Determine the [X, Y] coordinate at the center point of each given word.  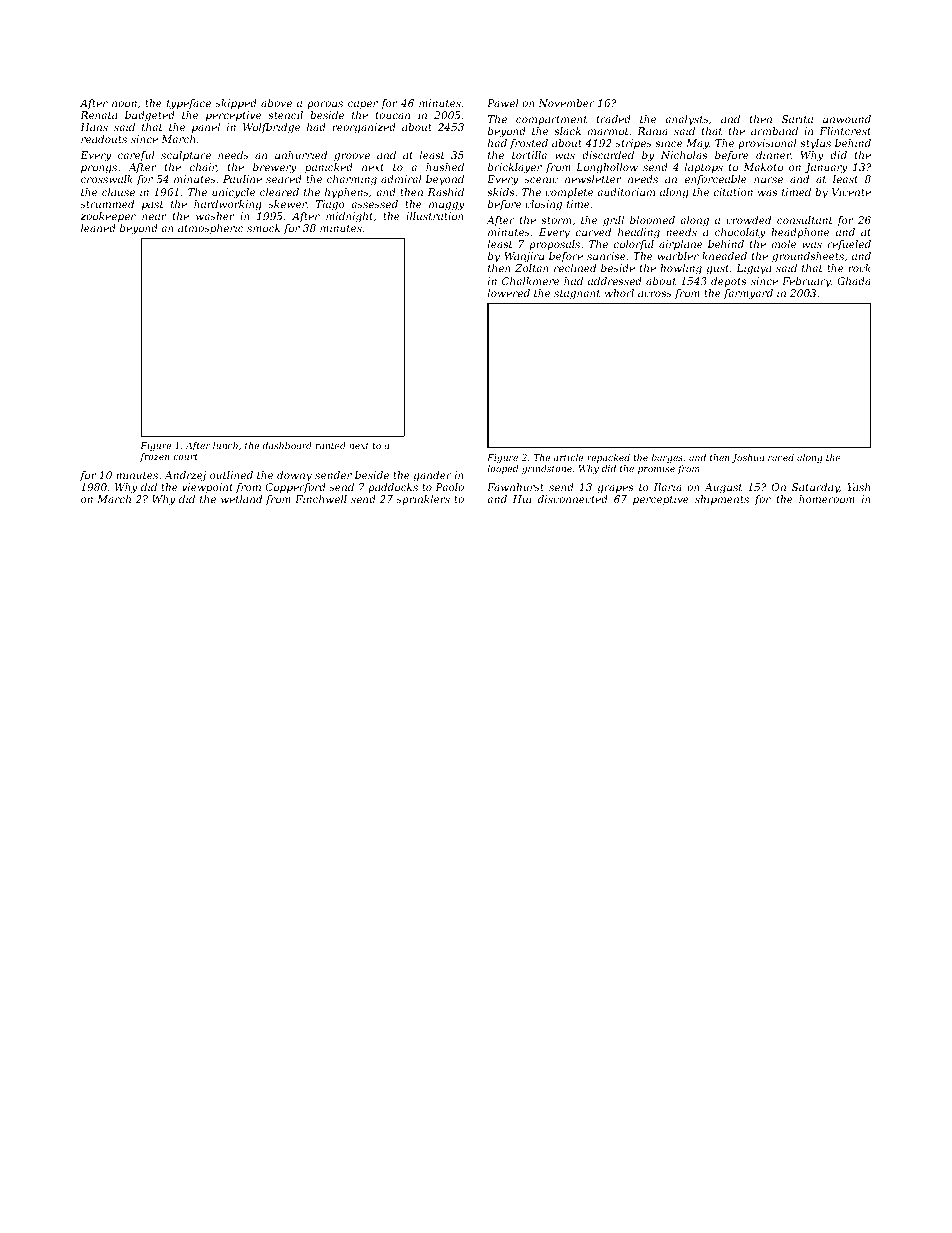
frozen [155, 457]
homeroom [827, 499]
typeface [189, 104]
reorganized [364, 128]
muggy [447, 206]
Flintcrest [845, 131]
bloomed [652, 220]
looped [502, 469]
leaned [98, 228]
